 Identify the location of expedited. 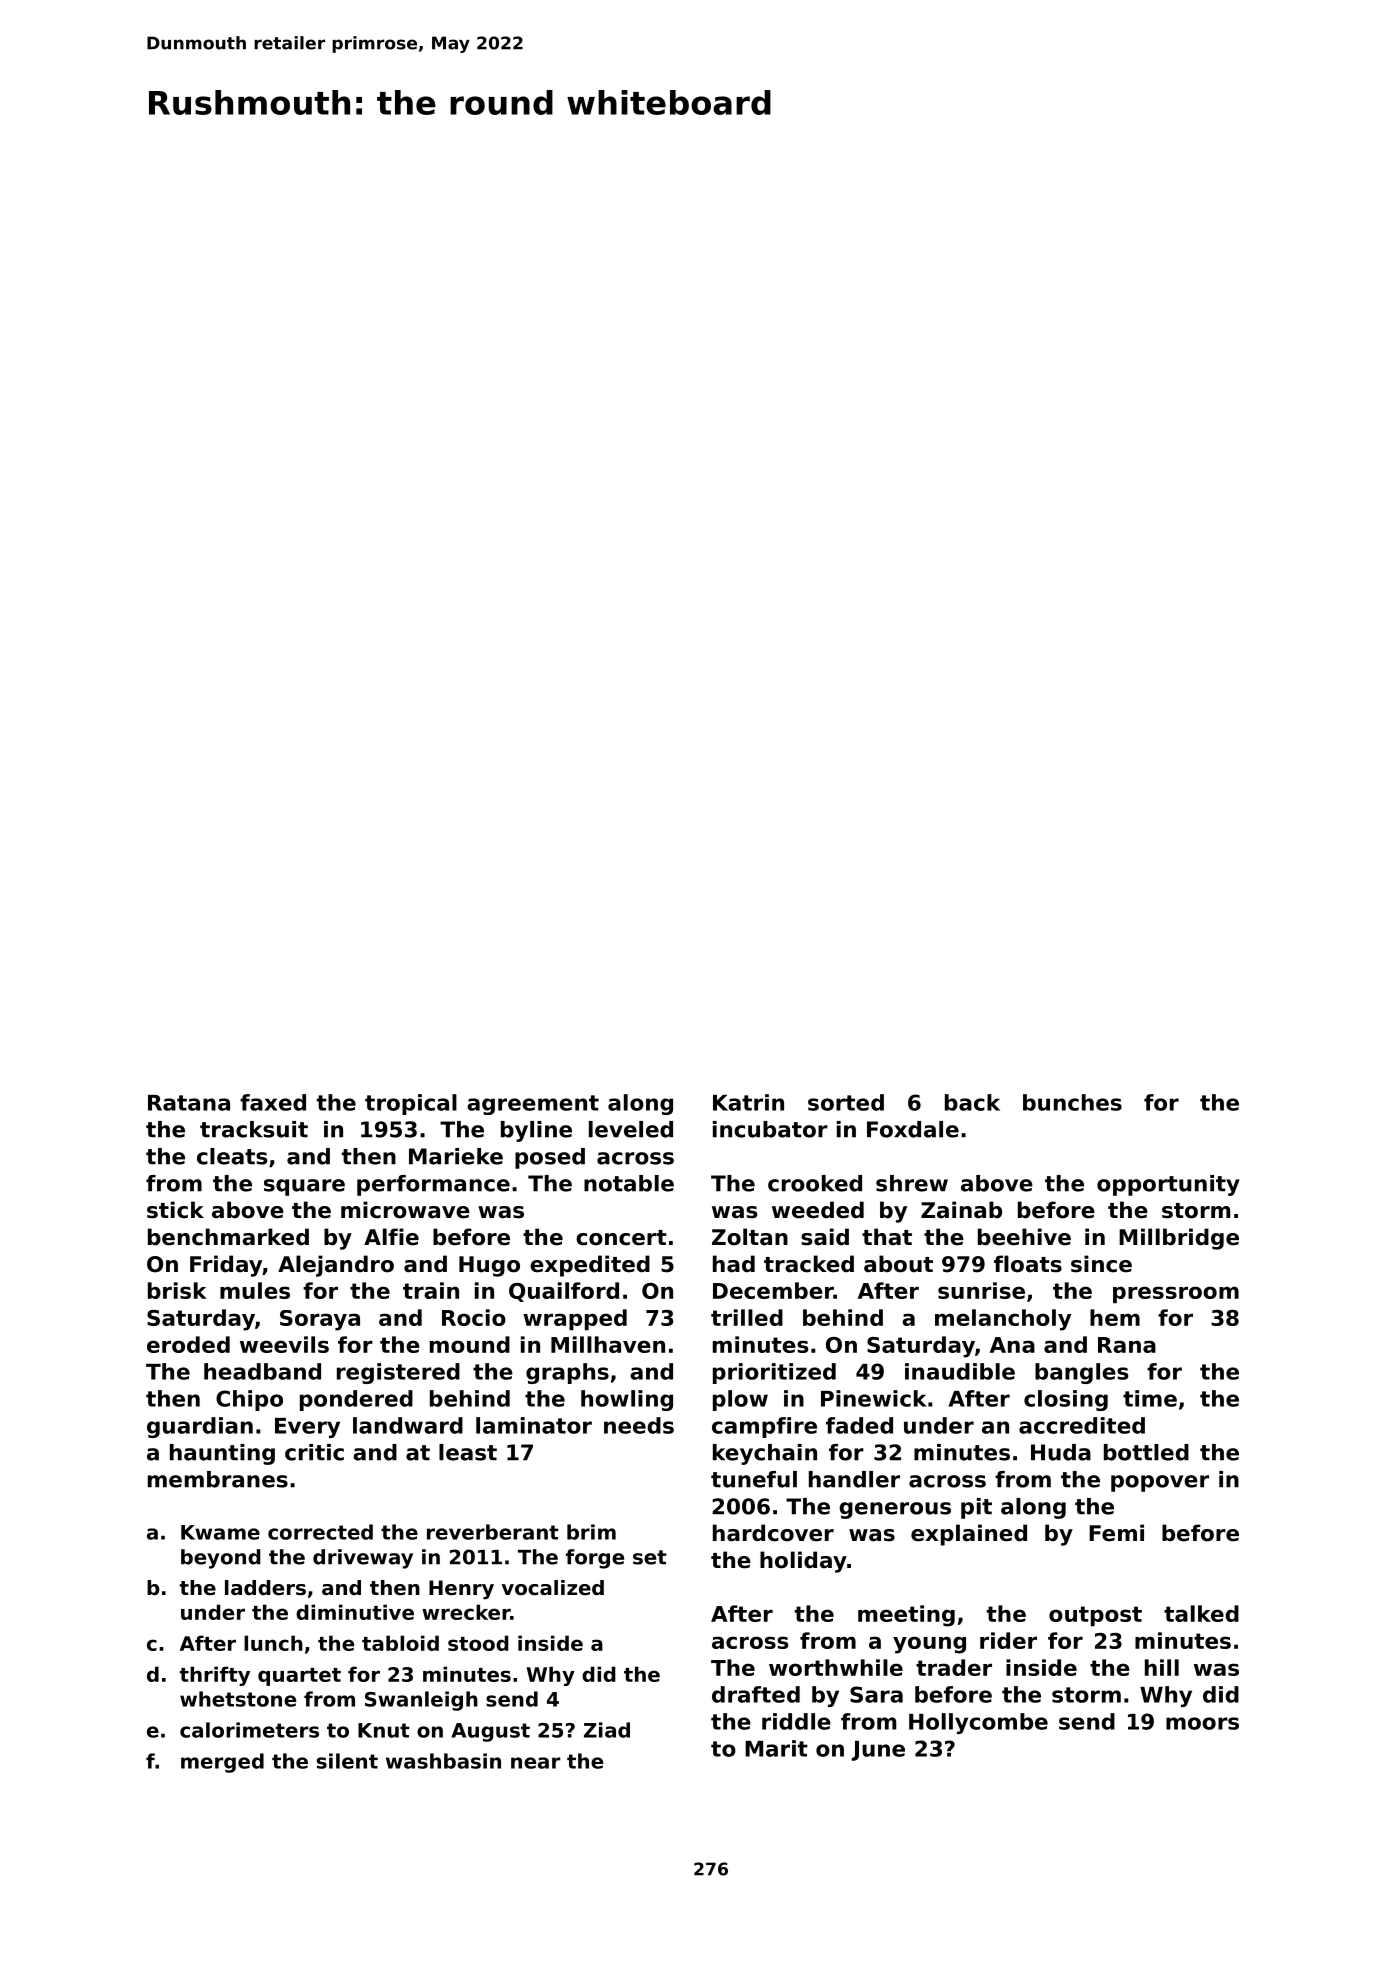
(590, 1266).
